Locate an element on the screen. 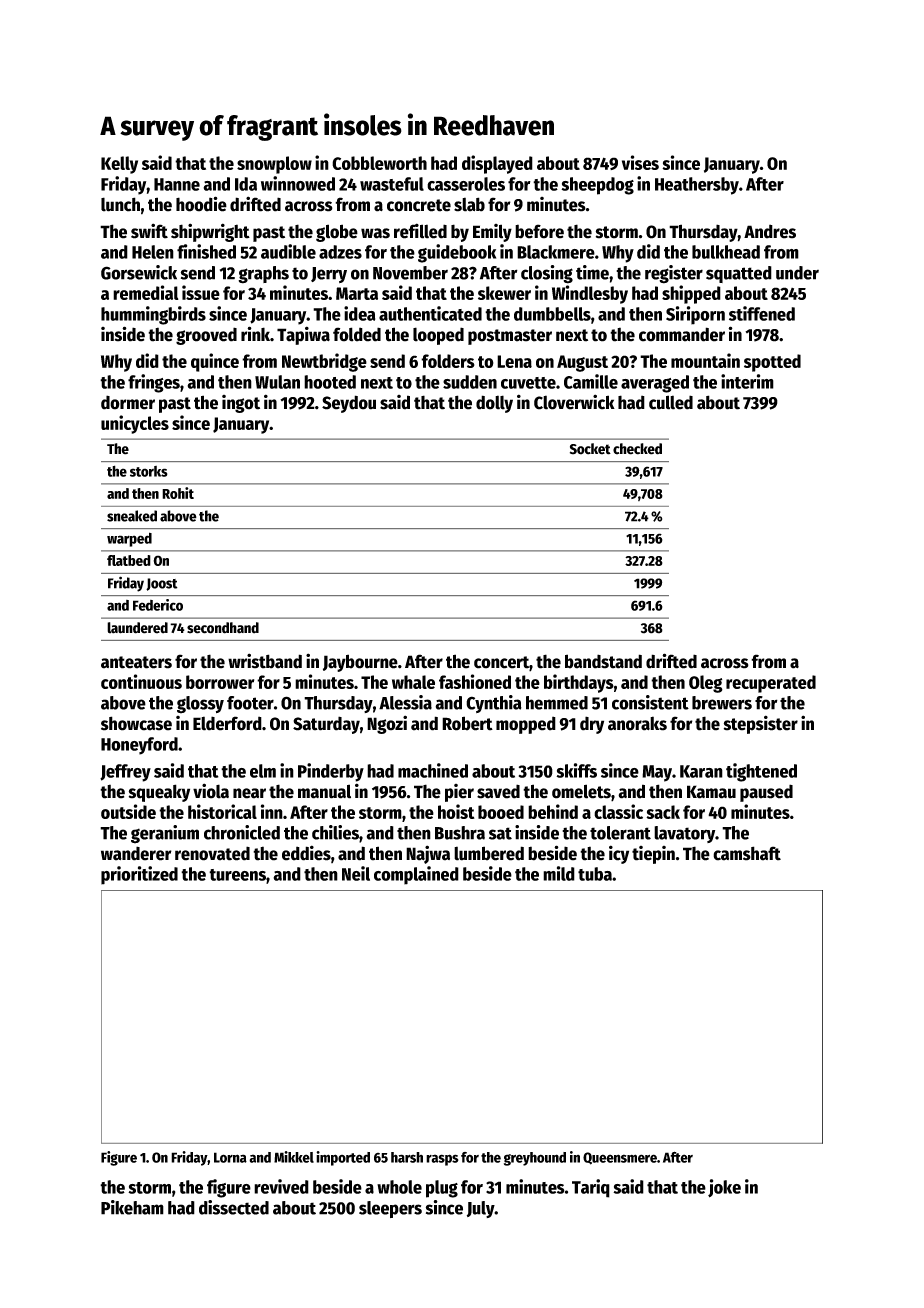 This screenshot has width=924, height=1308. concert is located at coordinates (502, 663).
